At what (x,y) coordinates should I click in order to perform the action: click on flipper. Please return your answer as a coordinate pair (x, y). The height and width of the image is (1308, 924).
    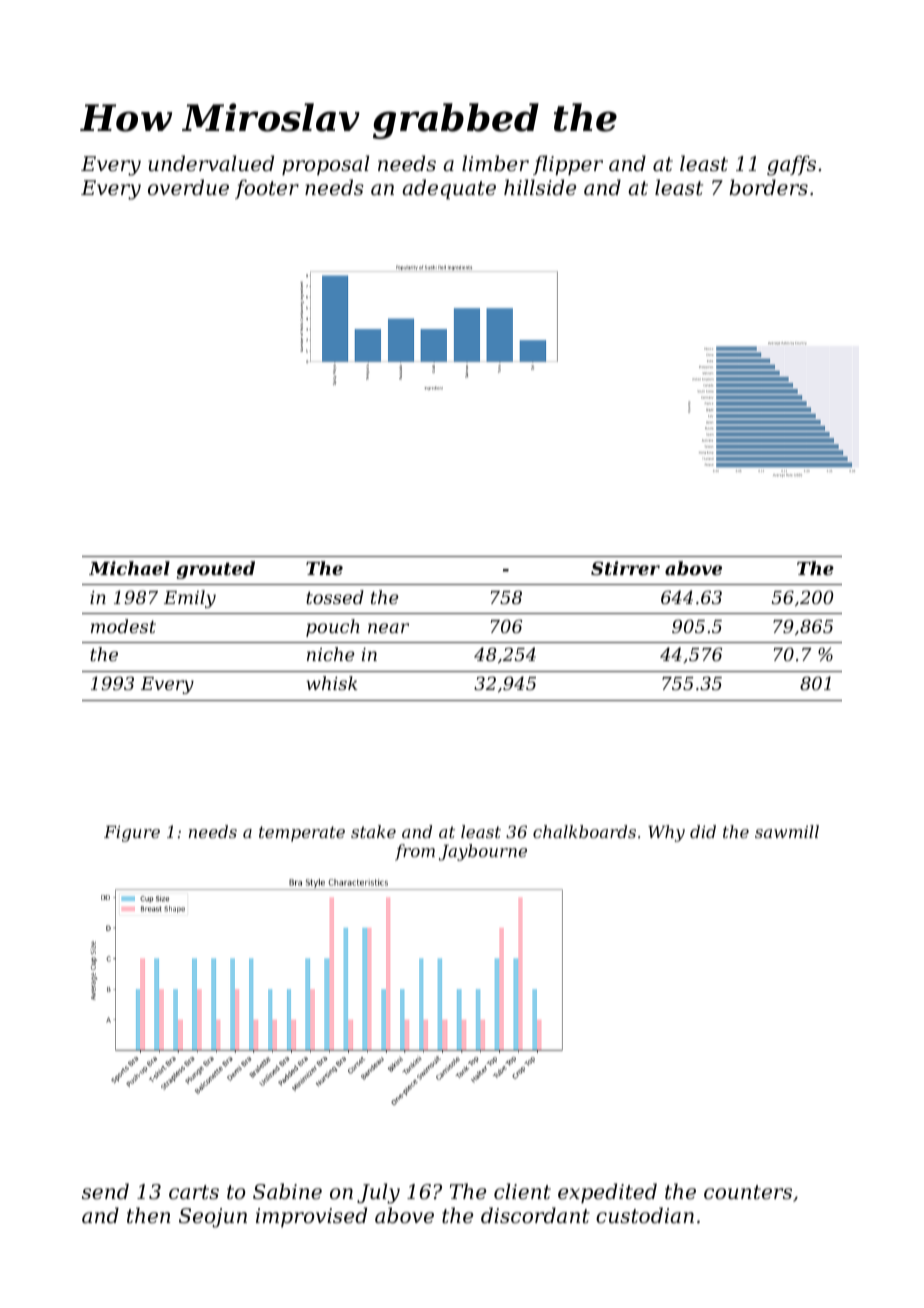
    Looking at the image, I should click on (568, 165).
